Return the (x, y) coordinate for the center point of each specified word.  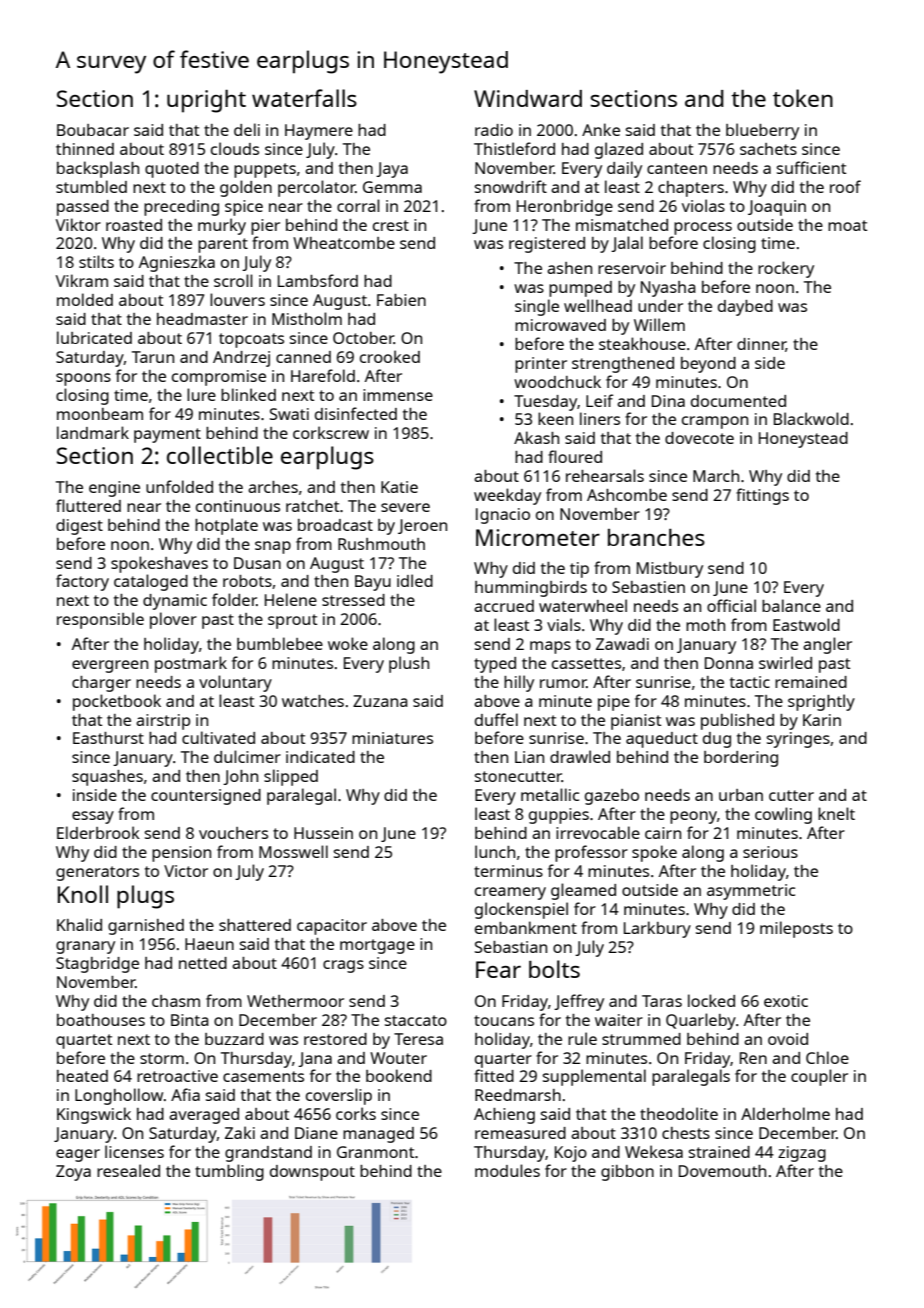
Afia (185, 1094)
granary (85, 947)
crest (391, 225)
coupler (819, 1077)
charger (101, 684)
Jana (315, 1059)
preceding (181, 208)
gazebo (612, 797)
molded (85, 299)
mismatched (622, 225)
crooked (390, 356)
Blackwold (811, 418)
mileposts (796, 929)
